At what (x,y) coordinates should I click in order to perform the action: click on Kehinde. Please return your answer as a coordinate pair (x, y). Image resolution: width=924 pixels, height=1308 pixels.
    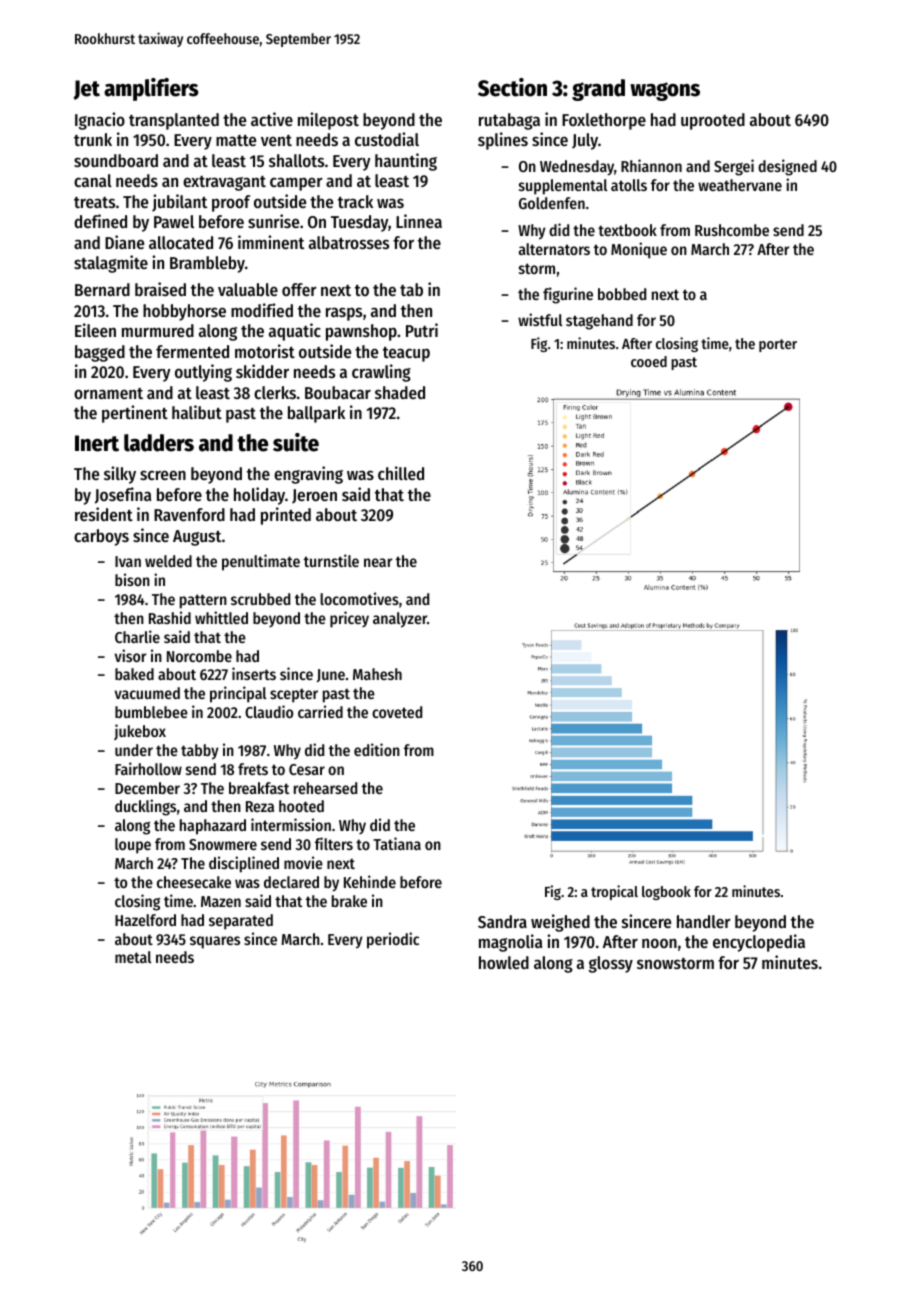
    Looking at the image, I should click on (370, 881).
